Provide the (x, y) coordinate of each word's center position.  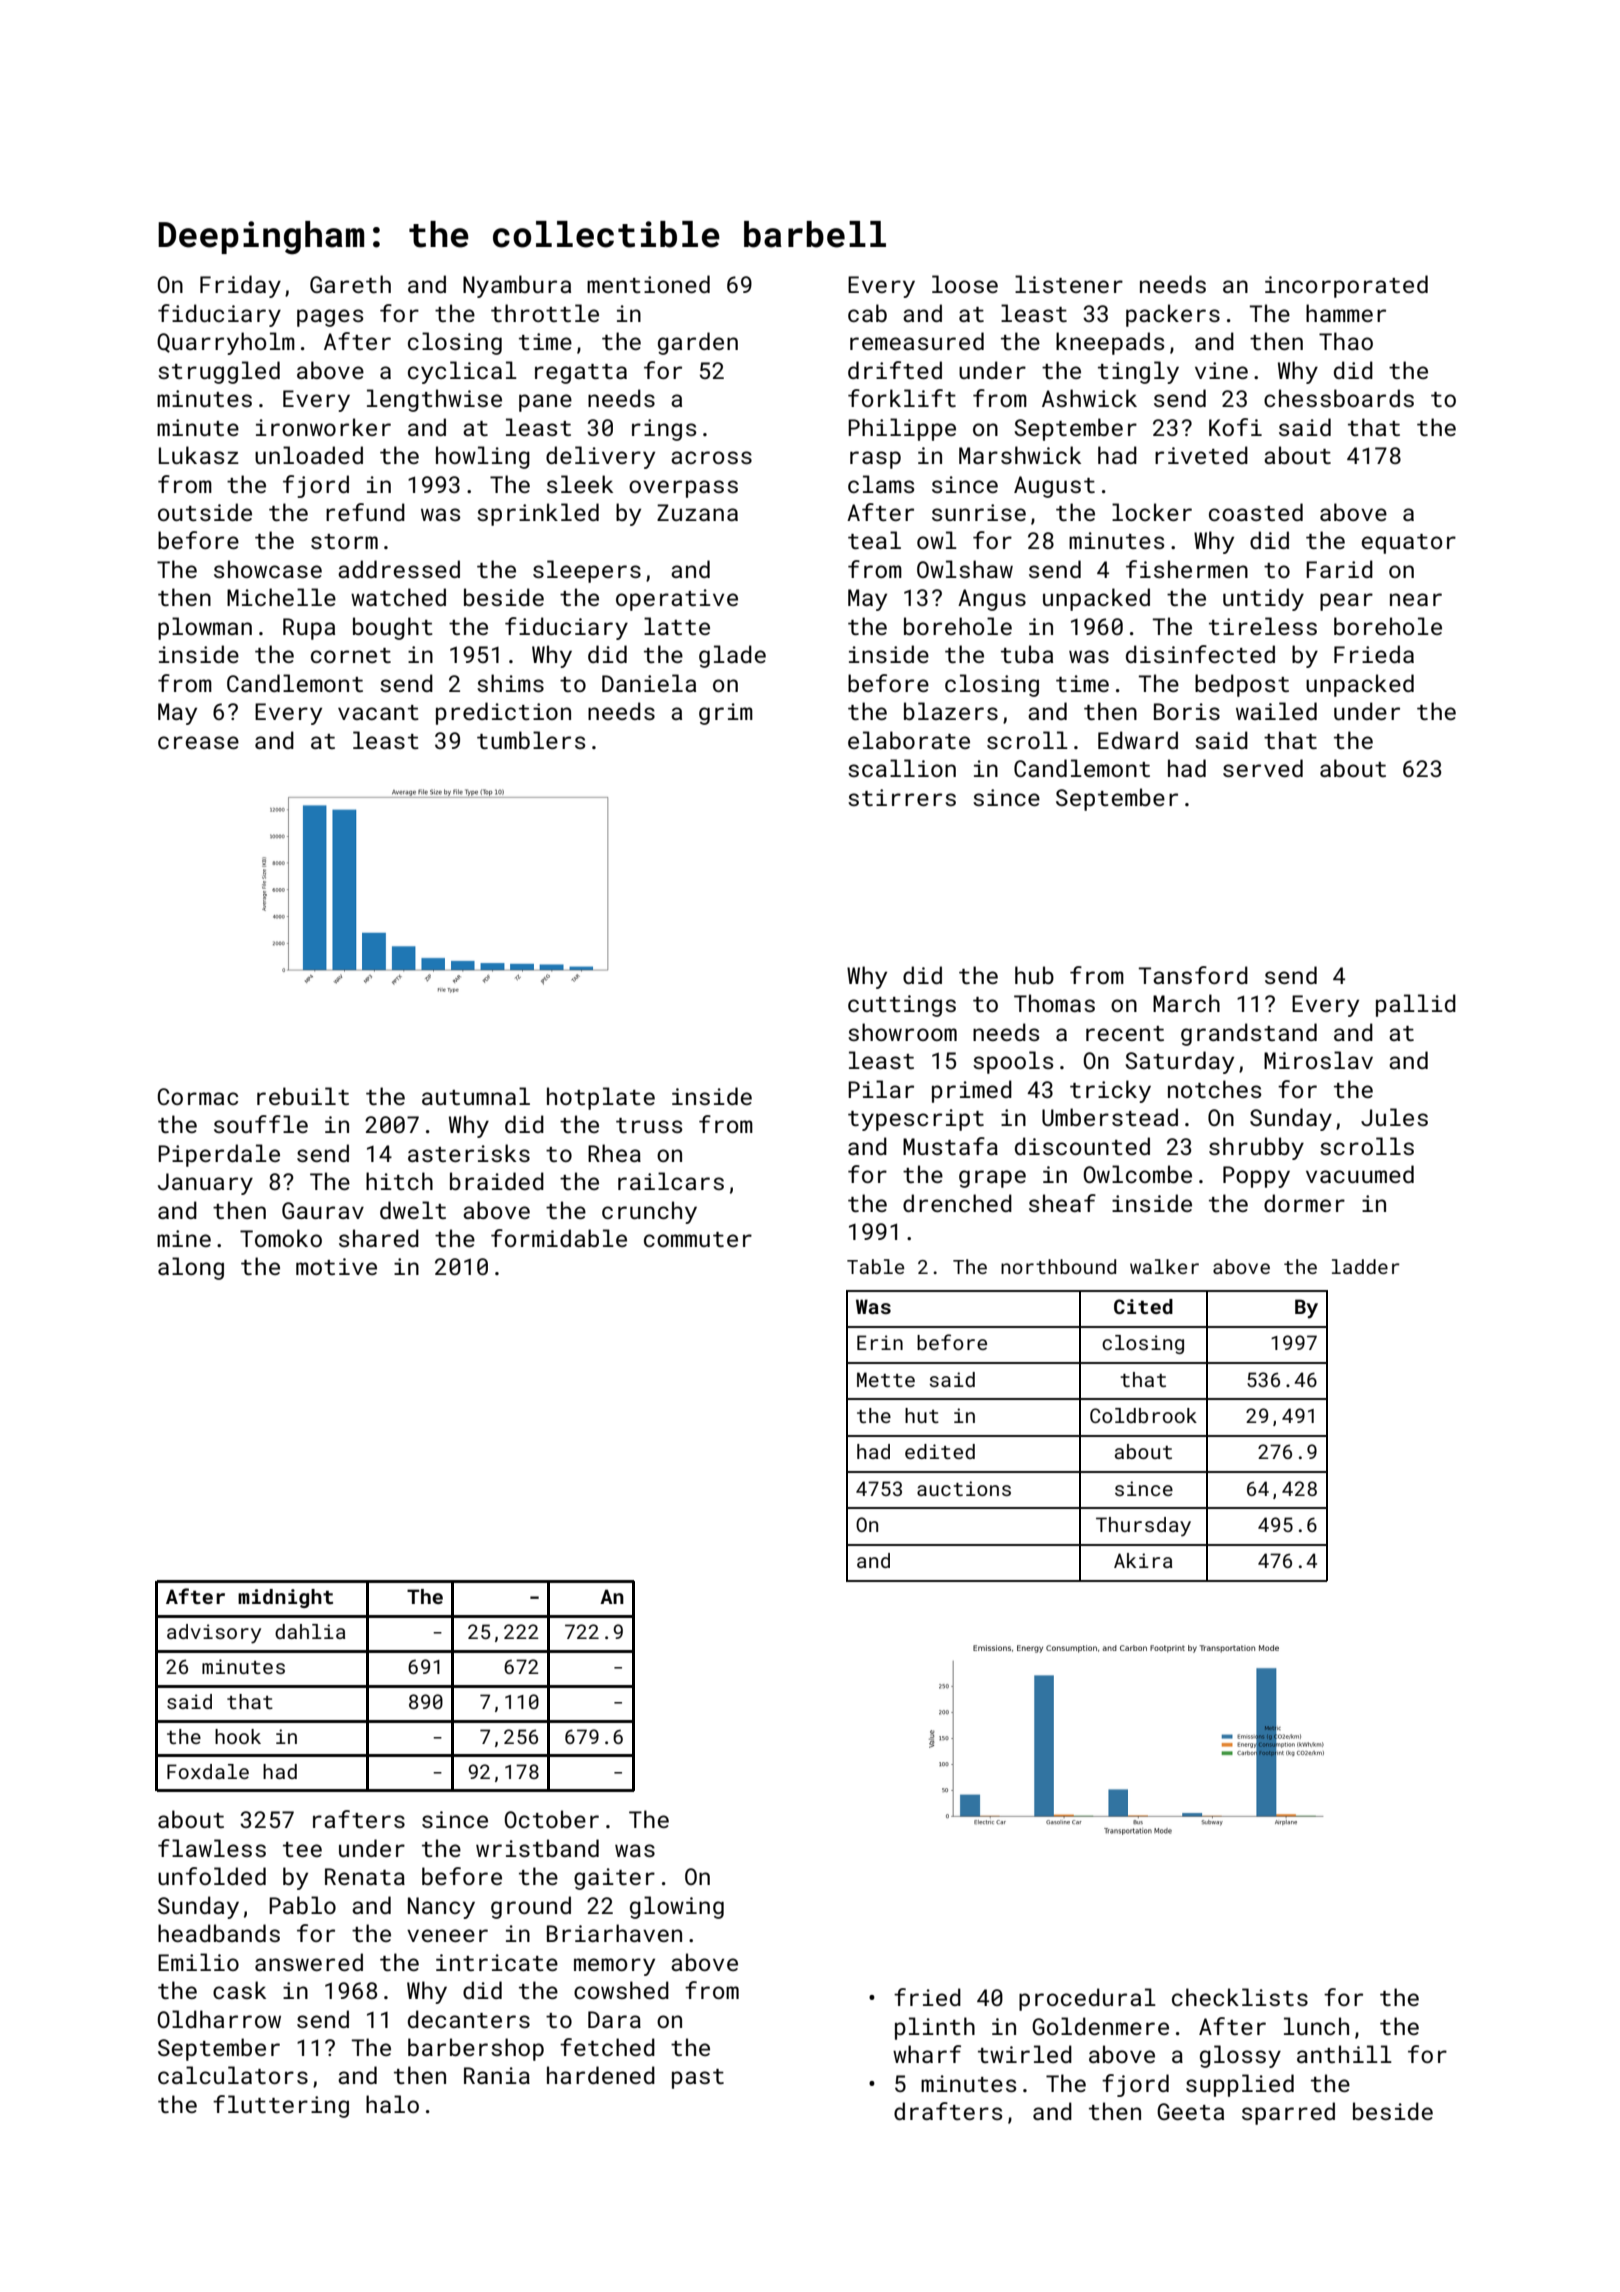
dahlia (310, 1631)
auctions (964, 1488)
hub (1034, 975)
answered (309, 1962)
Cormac (198, 1096)
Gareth (350, 284)
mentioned (648, 284)
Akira (1143, 1560)
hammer (1346, 313)
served (1263, 768)
